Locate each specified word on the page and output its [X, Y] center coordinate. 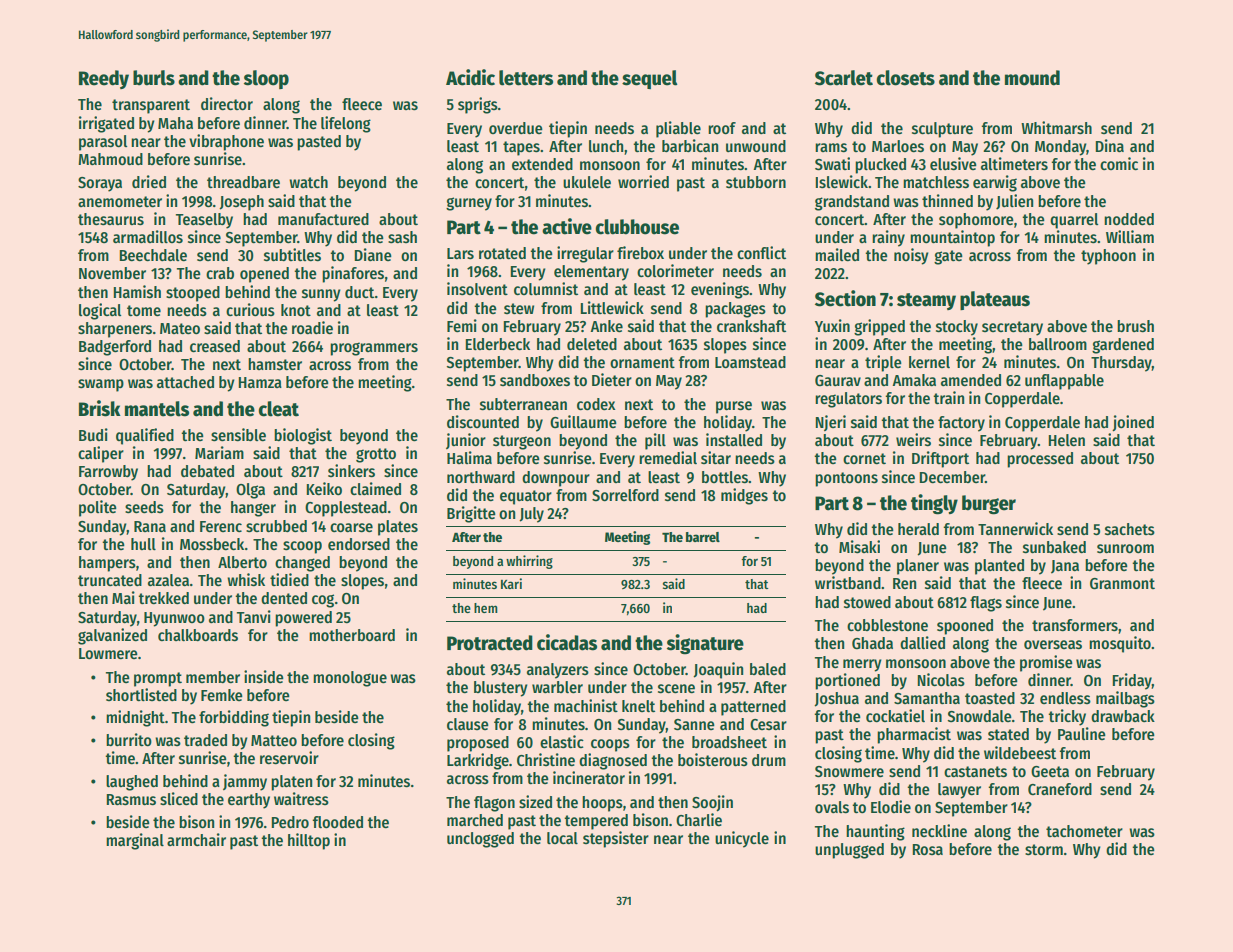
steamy [926, 301]
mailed [837, 254]
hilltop [309, 841]
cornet [864, 458]
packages [735, 310]
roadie [312, 328]
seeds [144, 507]
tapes [521, 148]
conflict [761, 252]
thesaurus [111, 219]
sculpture [942, 130]
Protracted [490, 643]
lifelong [346, 124]
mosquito [1120, 644]
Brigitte [471, 514]
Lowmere [108, 654]
